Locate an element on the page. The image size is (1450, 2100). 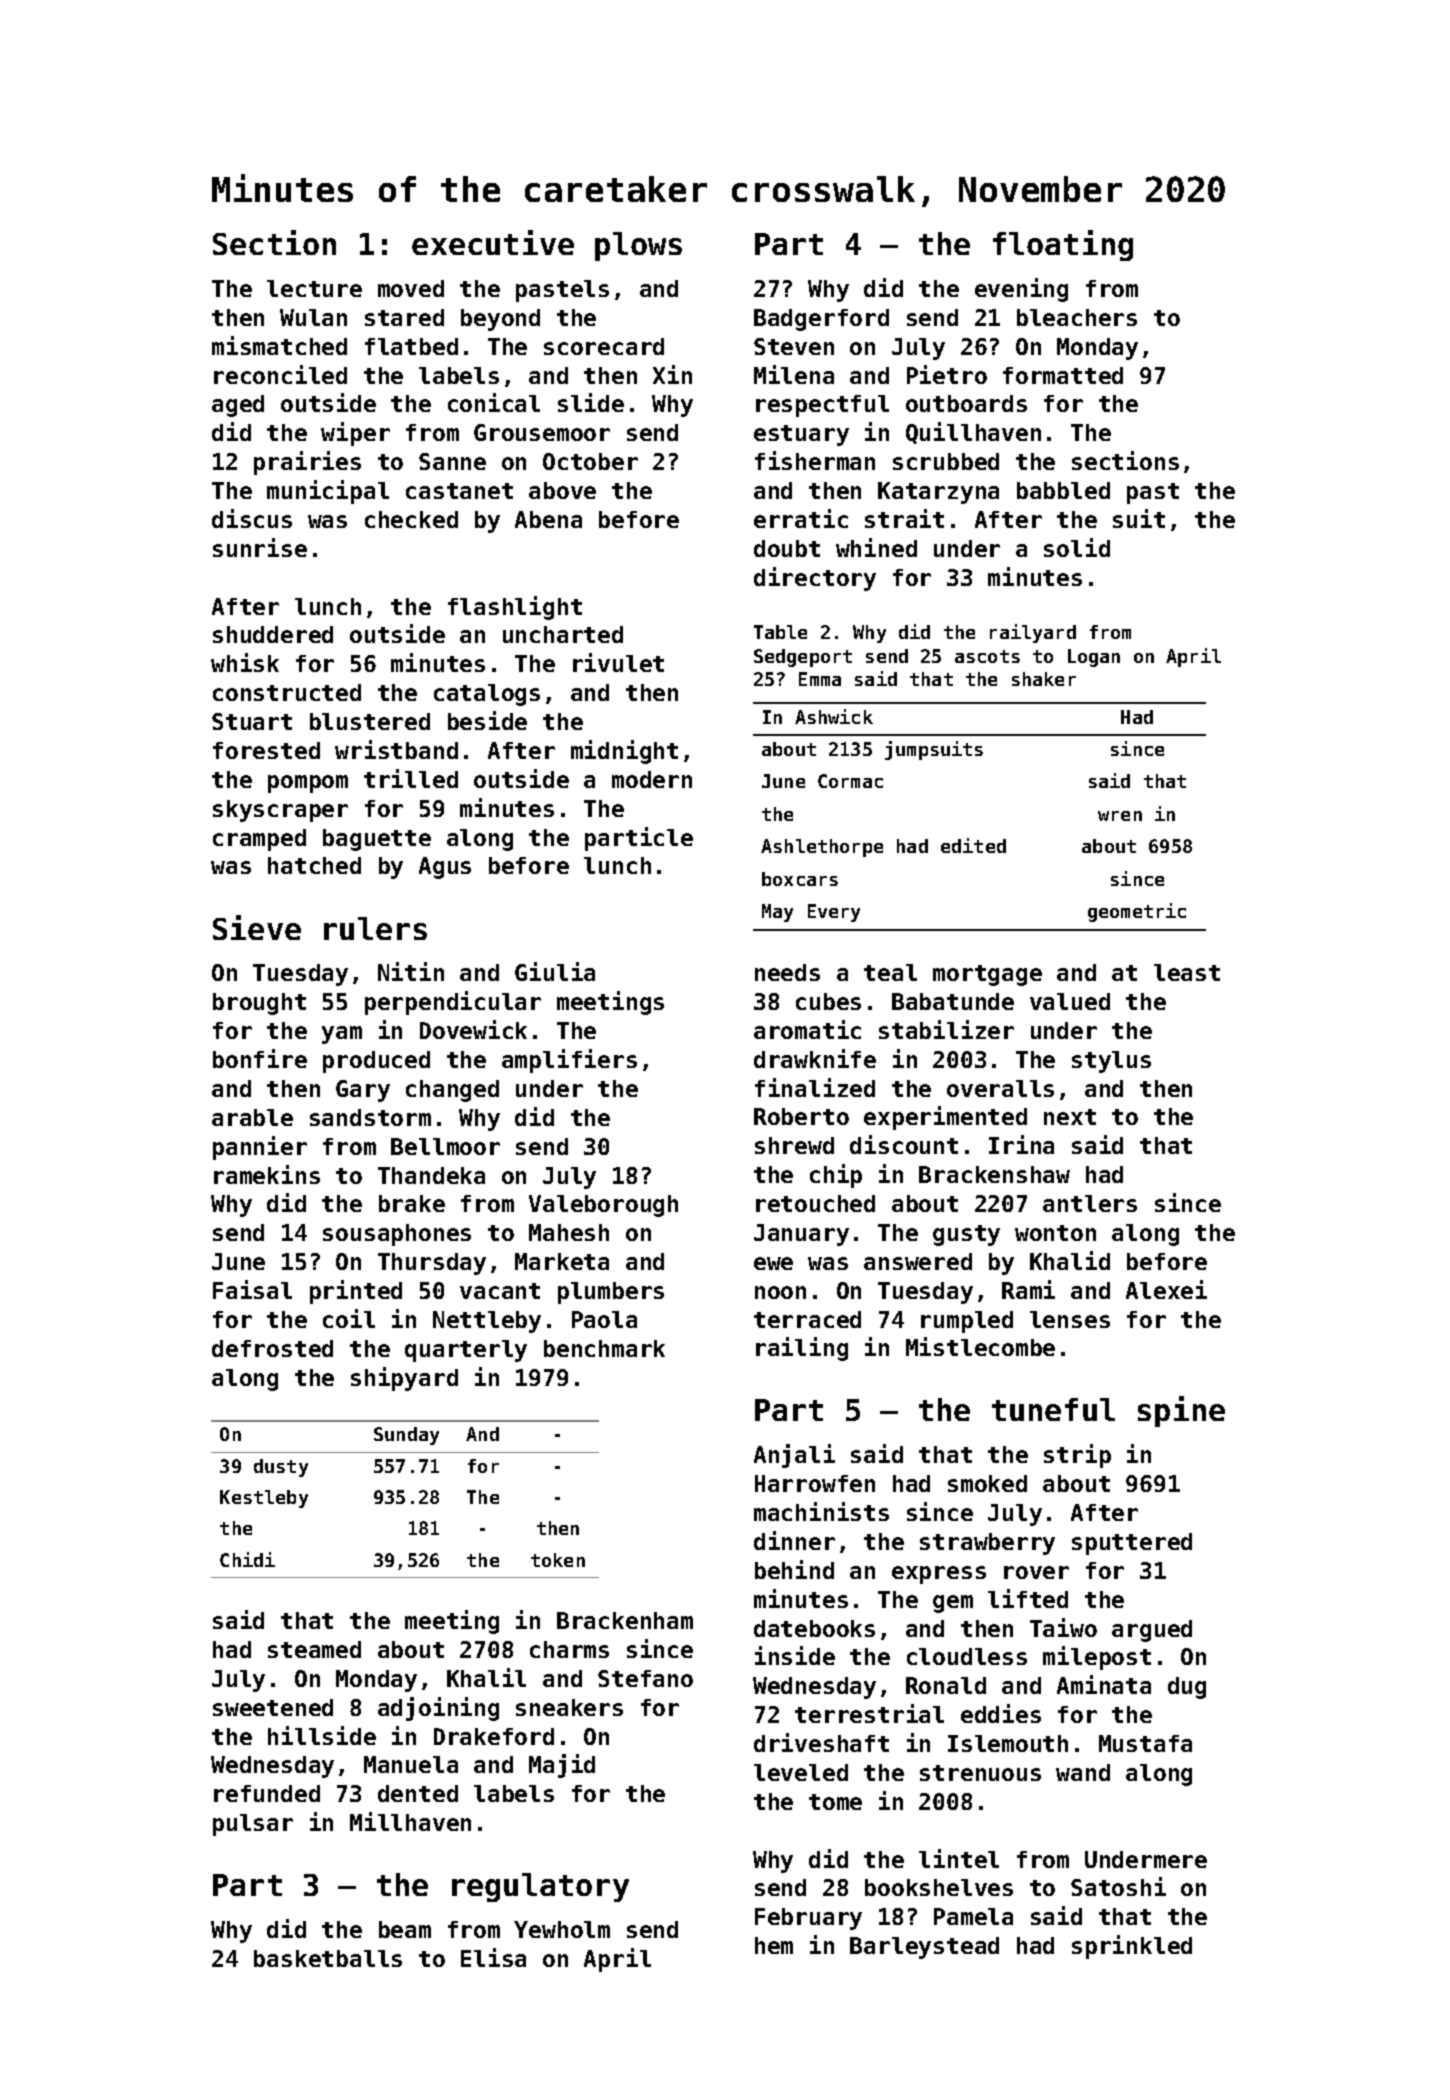
argued is located at coordinates (1152, 1631).
